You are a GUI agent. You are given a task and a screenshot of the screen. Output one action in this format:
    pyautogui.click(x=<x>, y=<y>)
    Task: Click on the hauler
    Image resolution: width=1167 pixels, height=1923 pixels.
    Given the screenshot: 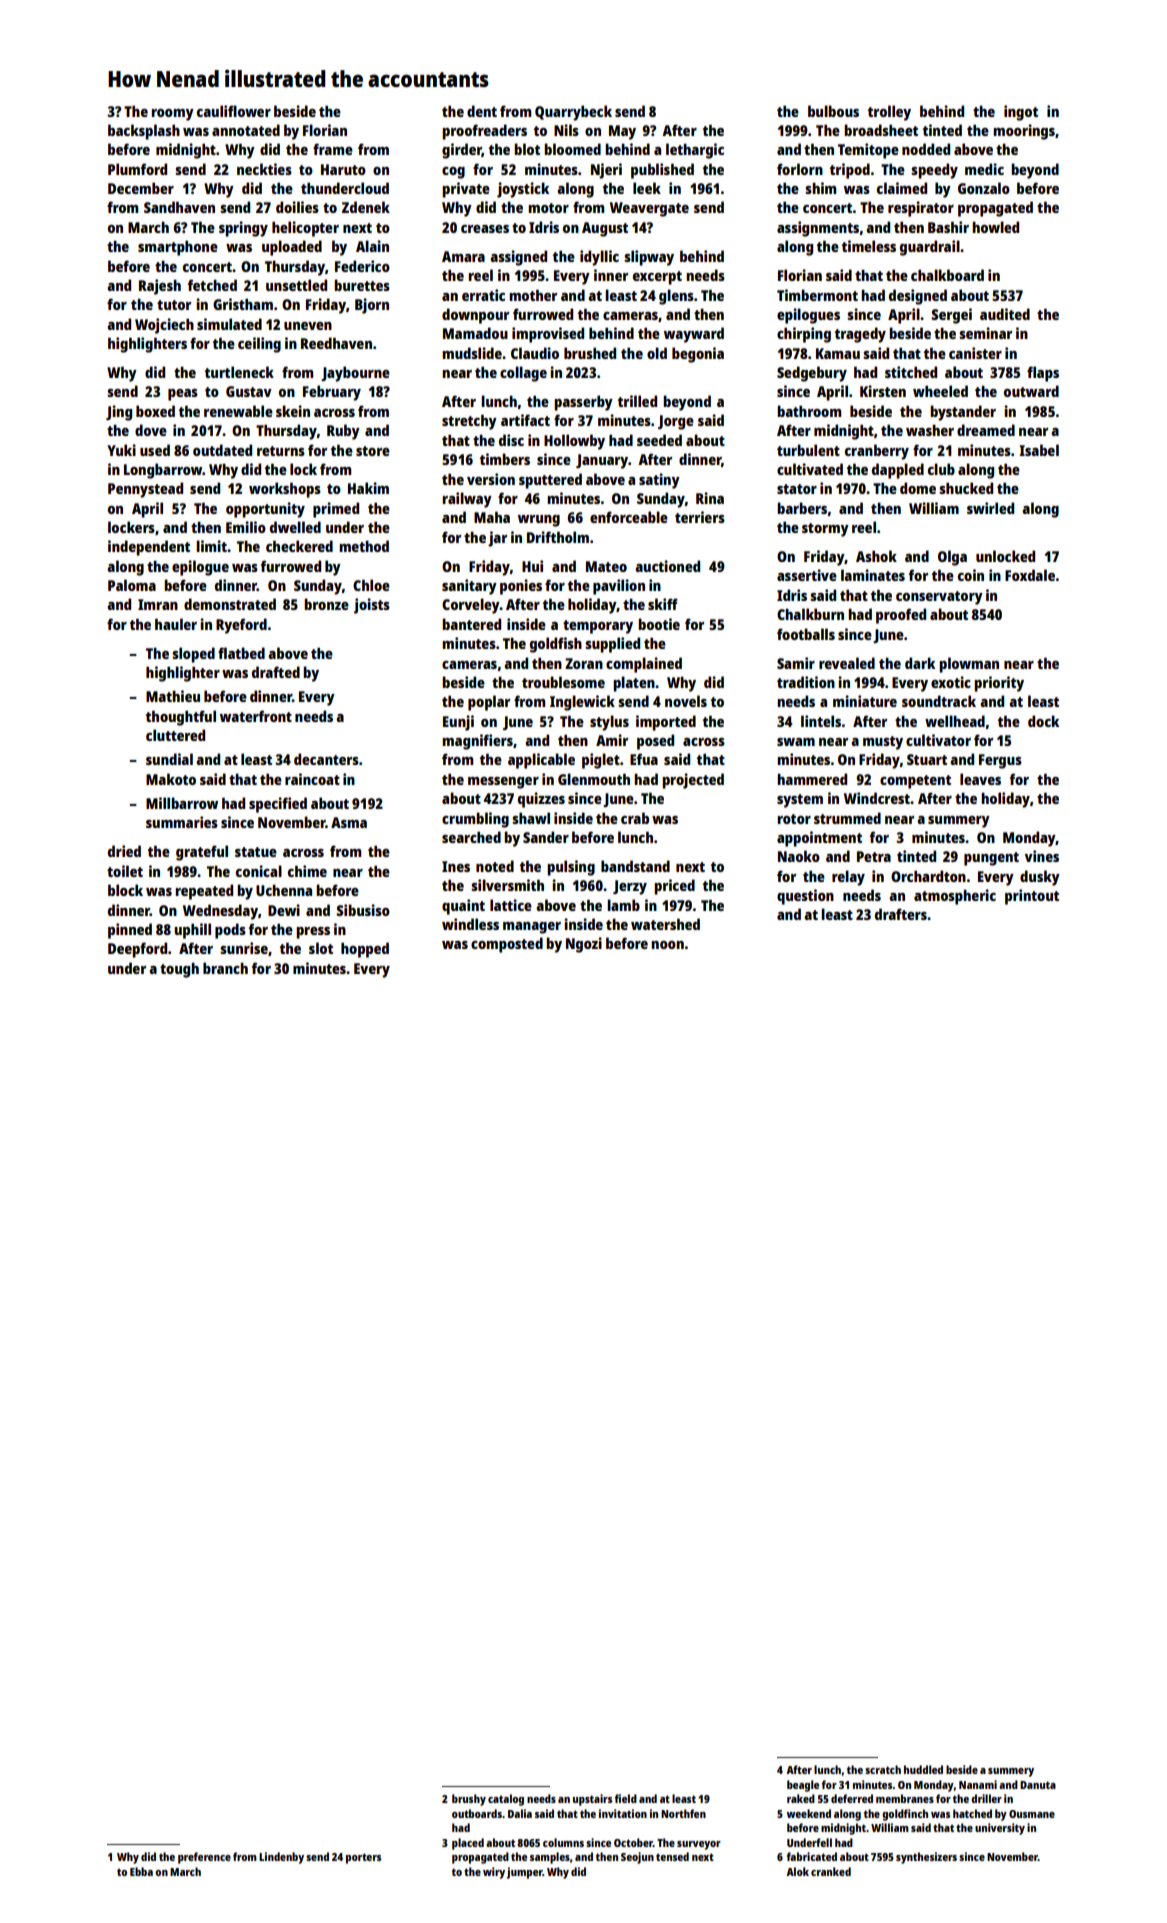 What is the action you would take?
    pyautogui.click(x=176, y=624)
